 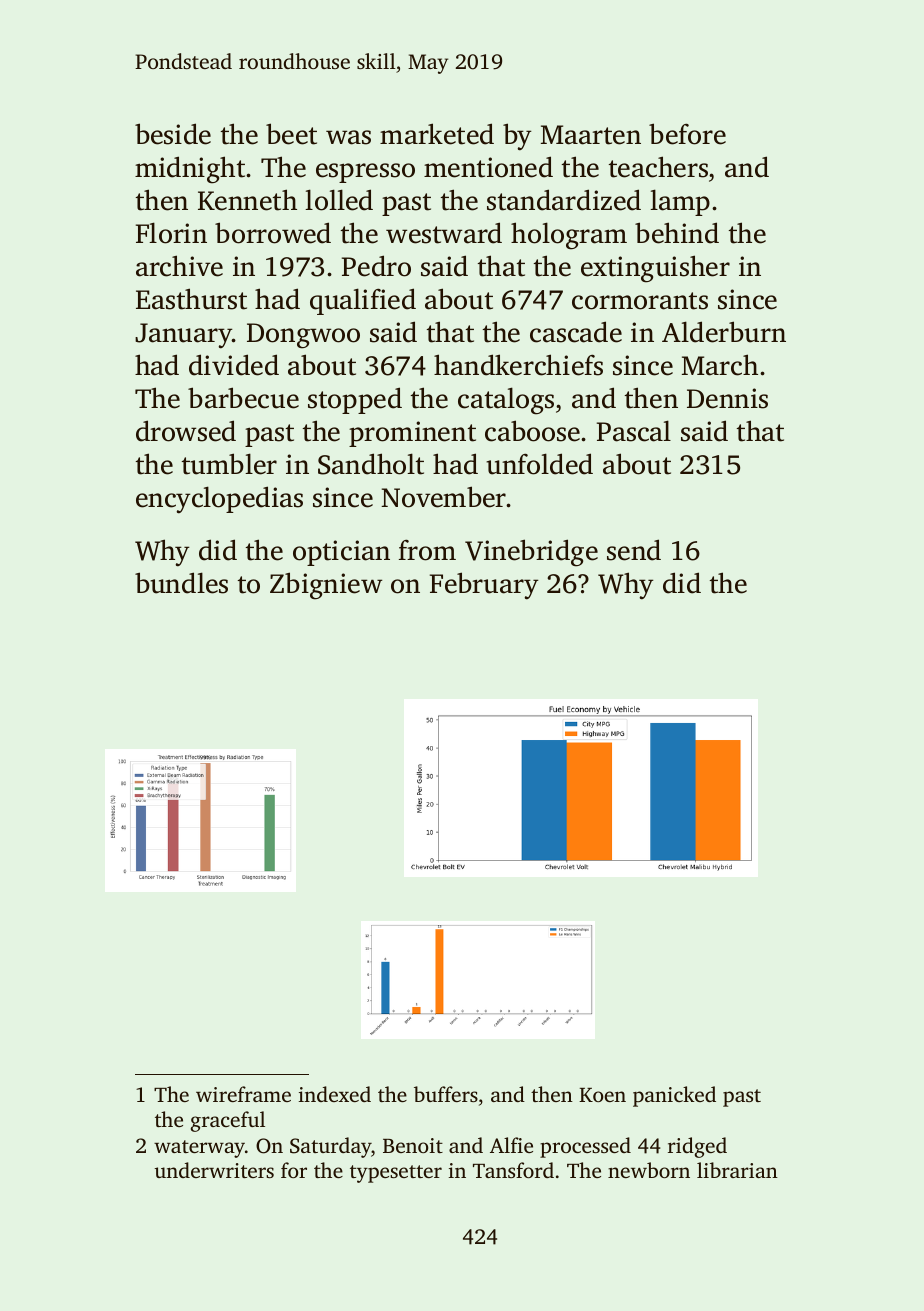 I want to click on Koen, so click(x=602, y=1095).
